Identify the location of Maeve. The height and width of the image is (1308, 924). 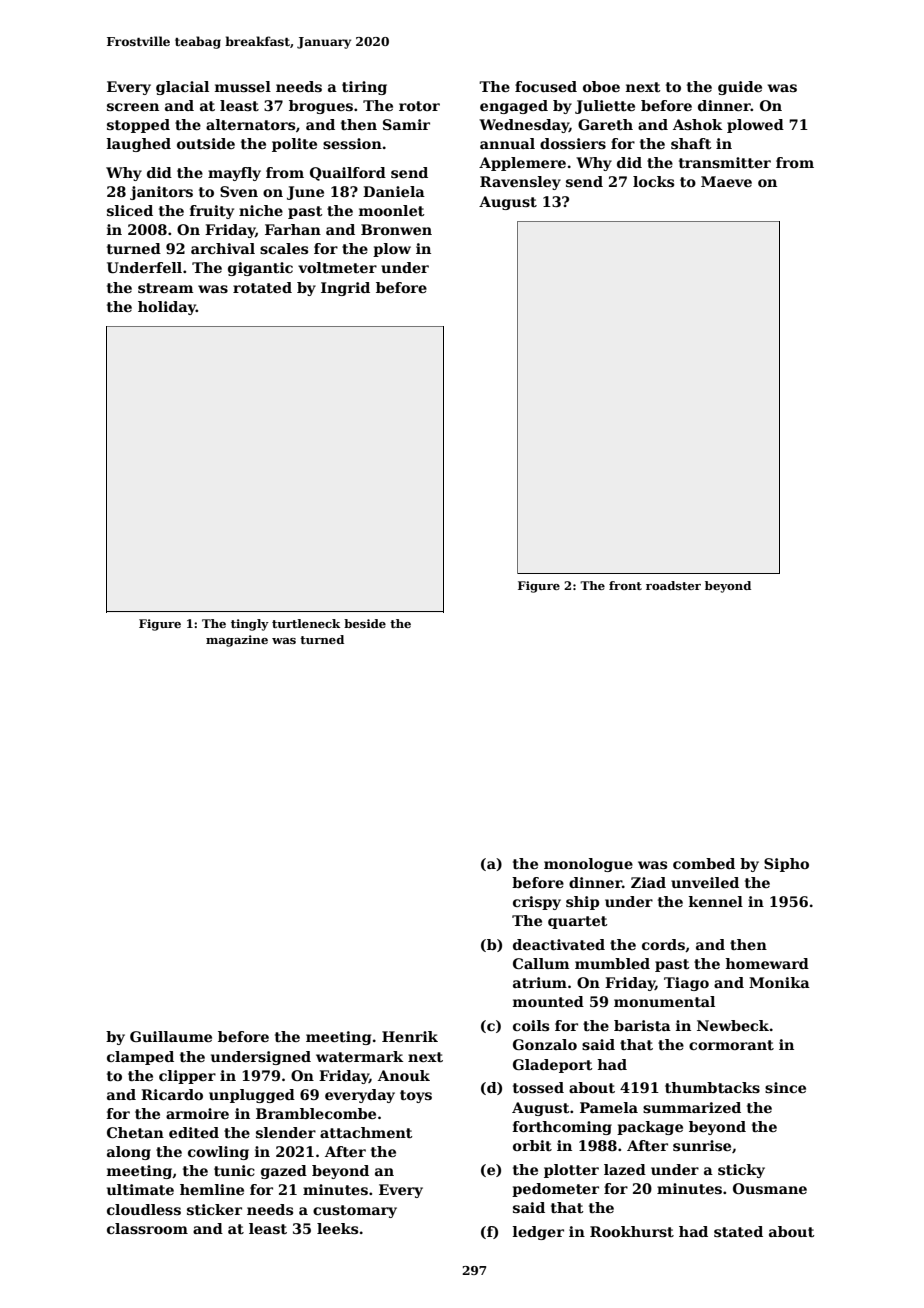
(726, 181).
